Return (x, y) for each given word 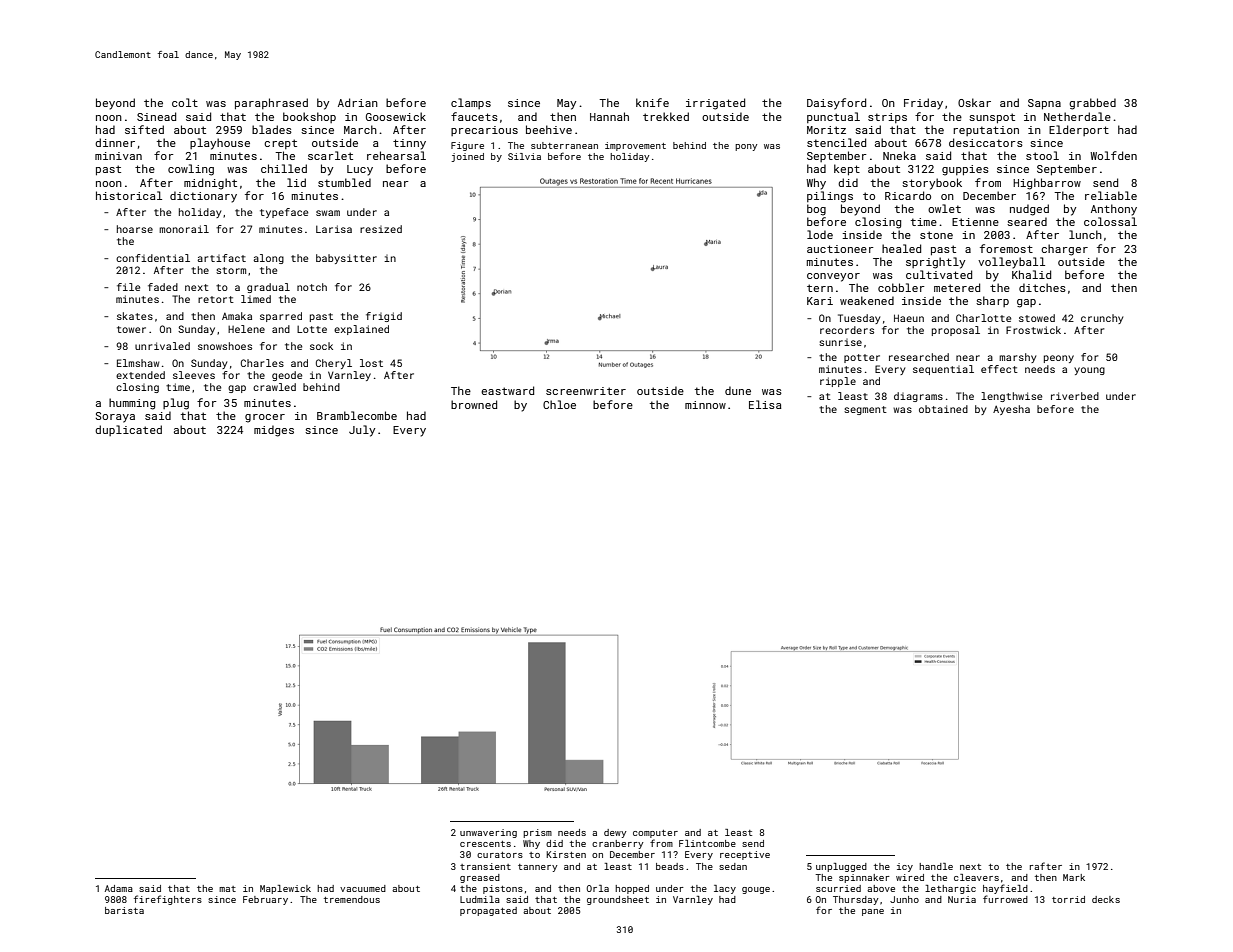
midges (274, 431)
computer (655, 834)
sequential (943, 370)
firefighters (168, 900)
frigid (384, 317)
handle (936, 866)
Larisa (334, 229)
